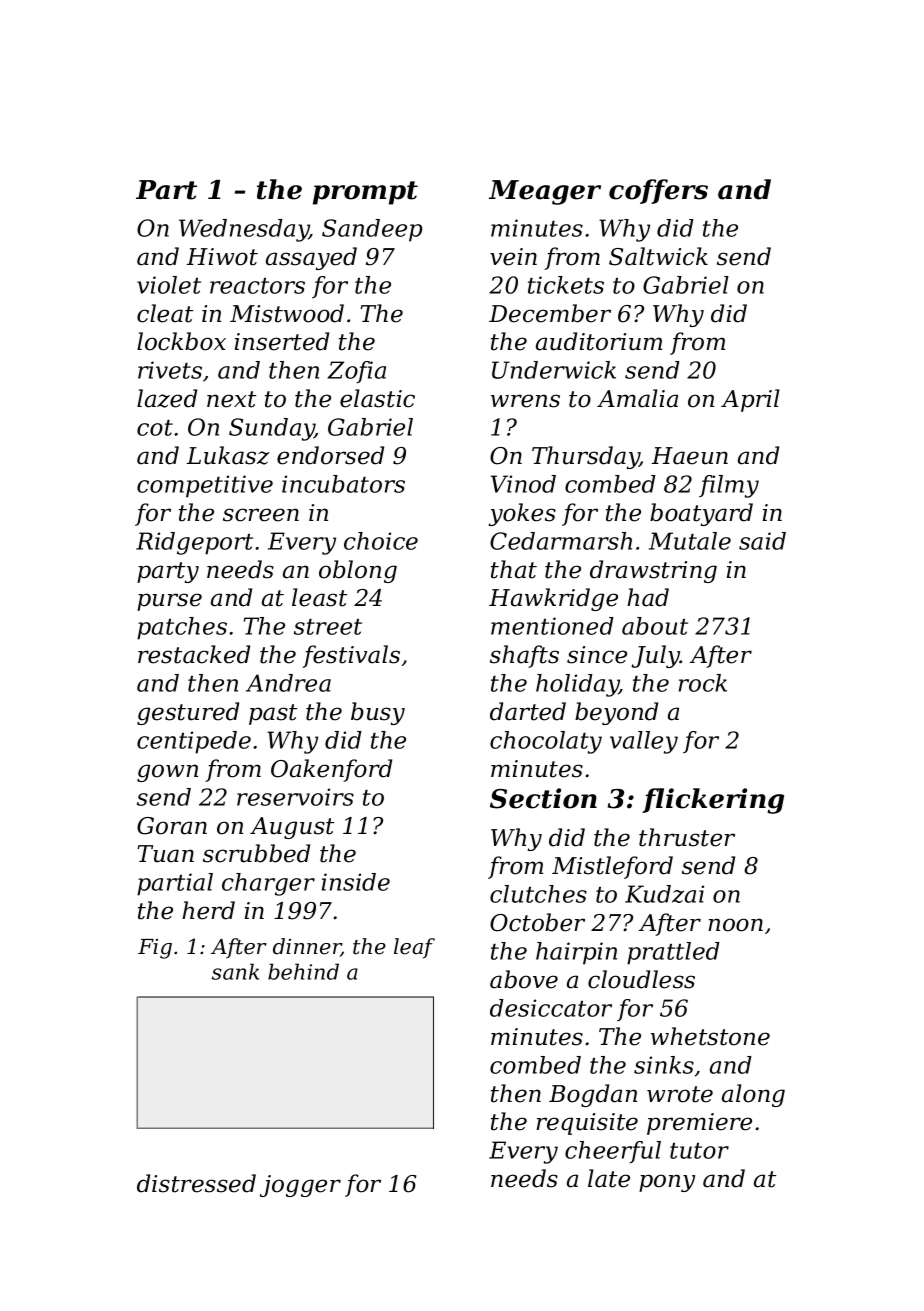 This page has height=1311, width=924. I want to click on jogger, so click(300, 1186).
